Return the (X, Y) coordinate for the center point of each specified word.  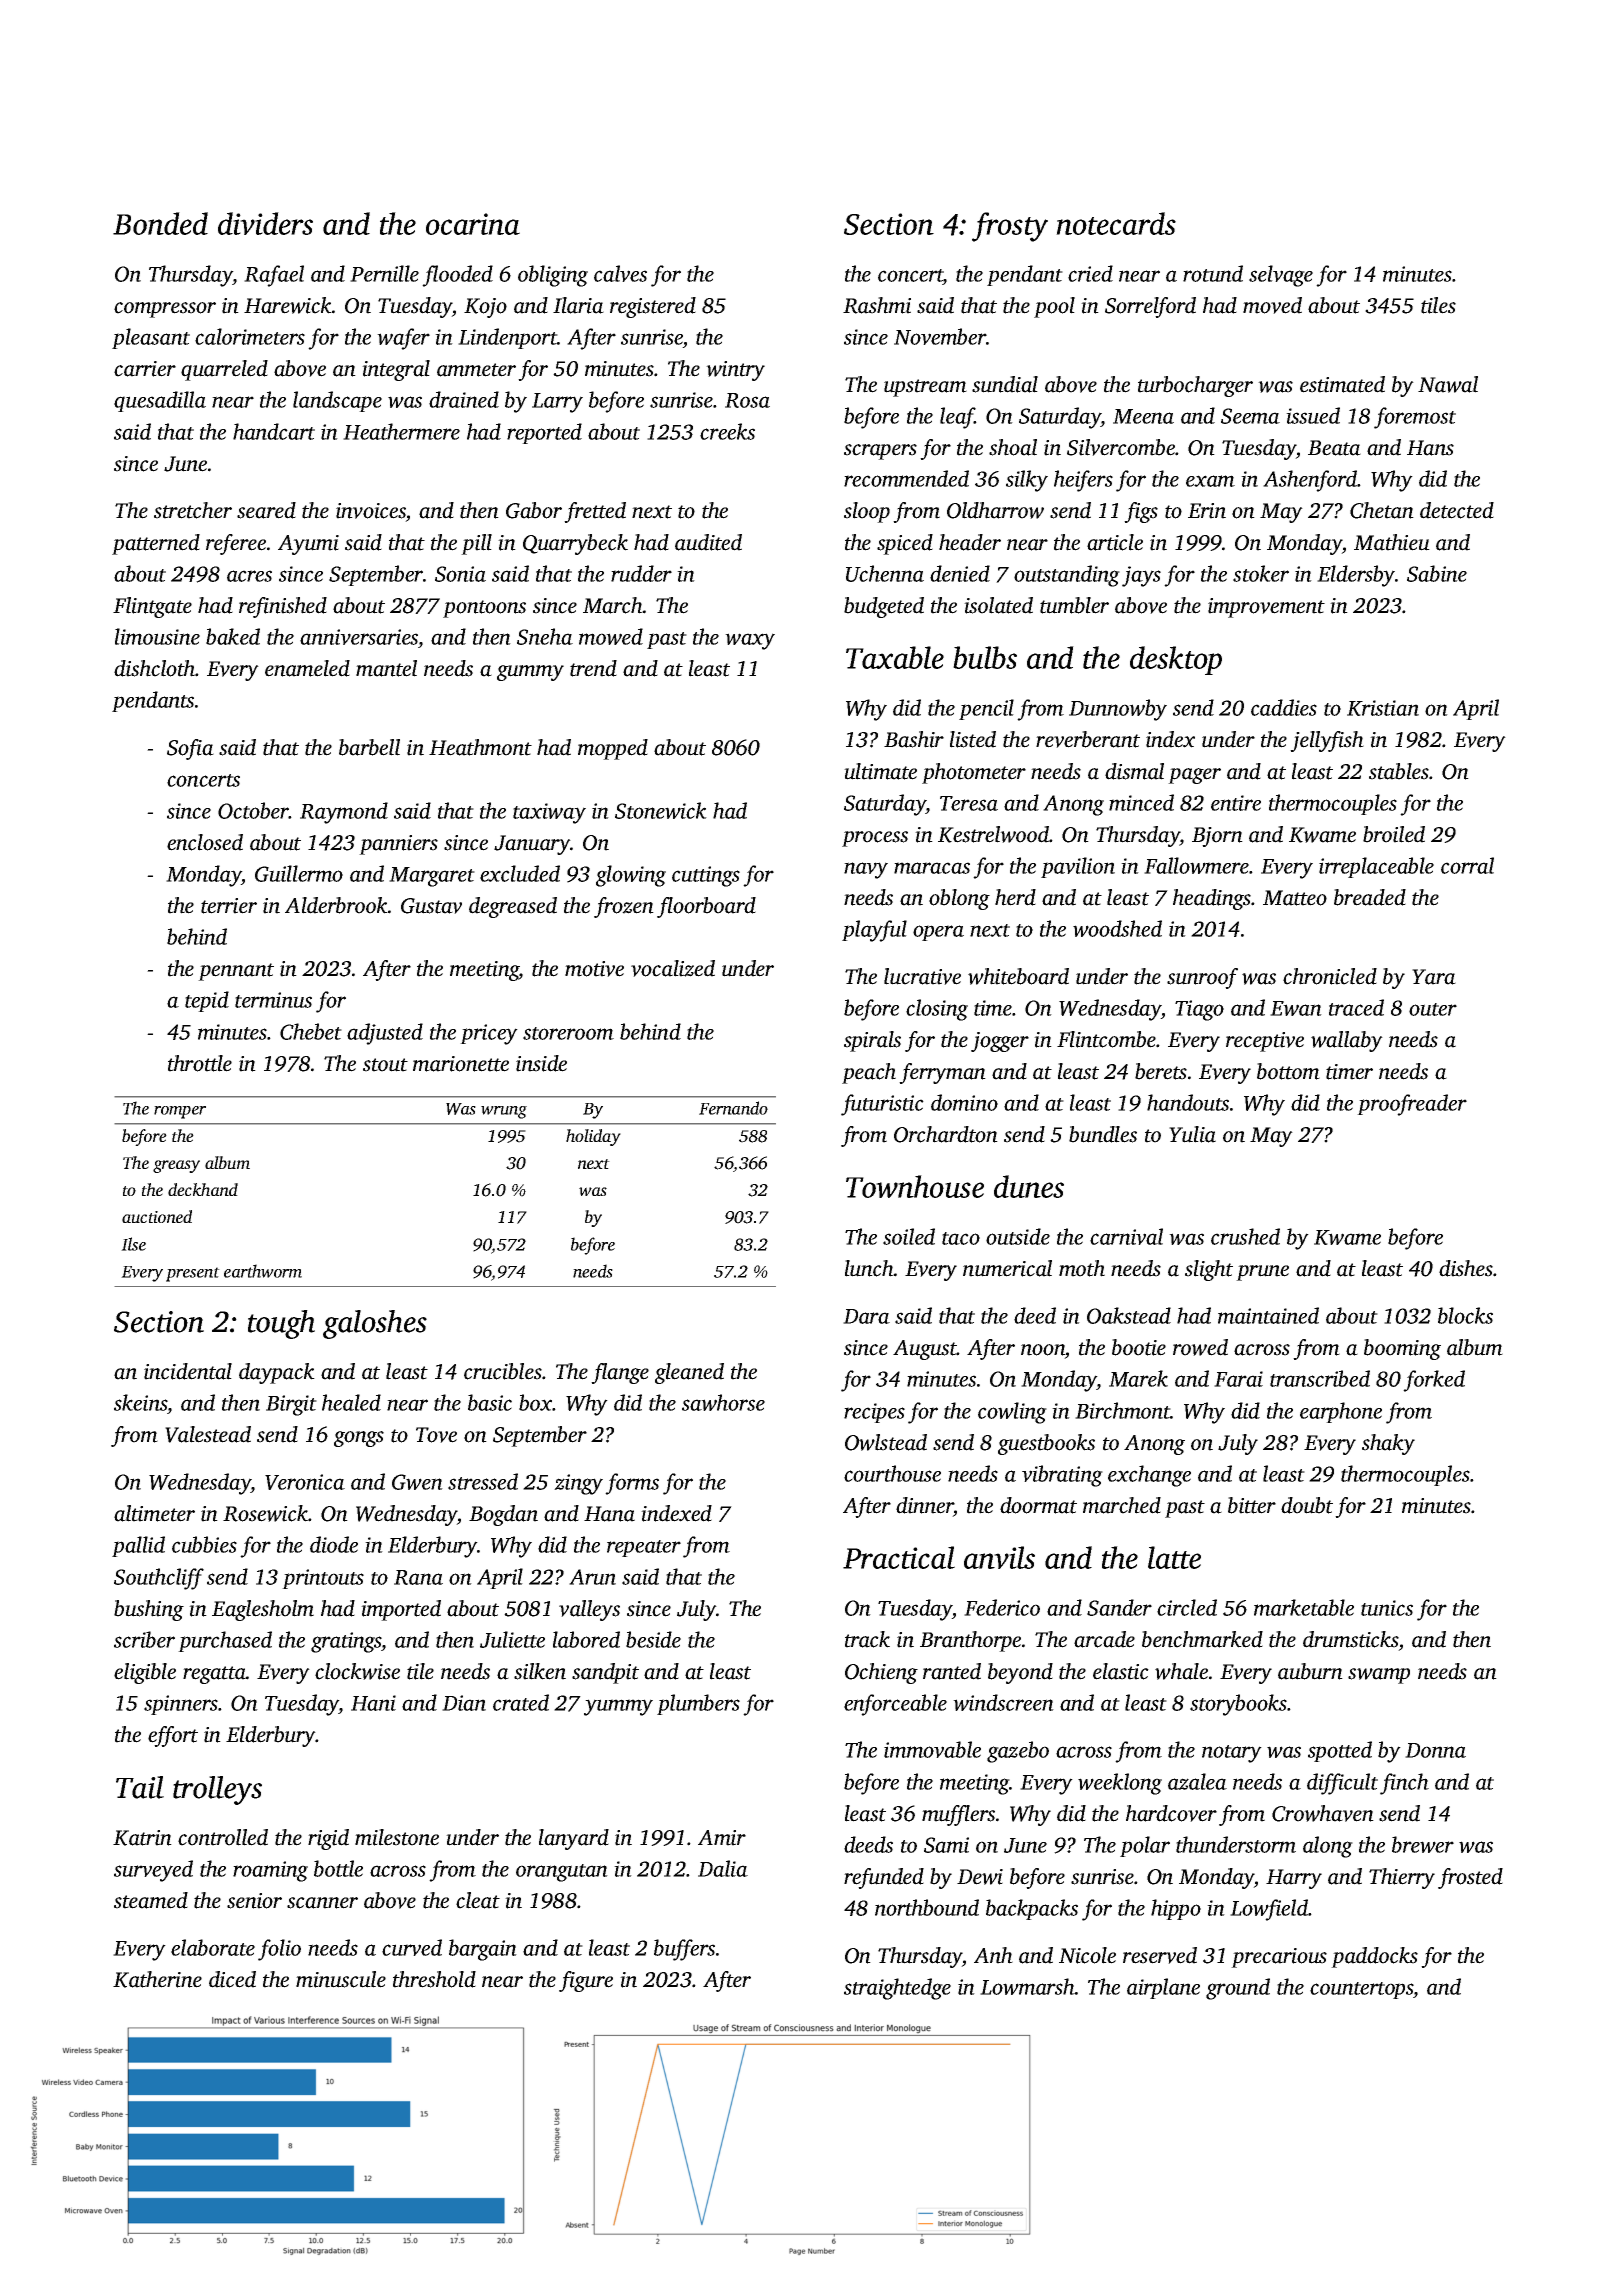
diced (232, 1979)
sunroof (1202, 978)
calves (620, 273)
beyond (1020, 1673)
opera (938, 933)
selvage (1281, 276)
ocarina (473, 224)
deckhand (203, 1189)
